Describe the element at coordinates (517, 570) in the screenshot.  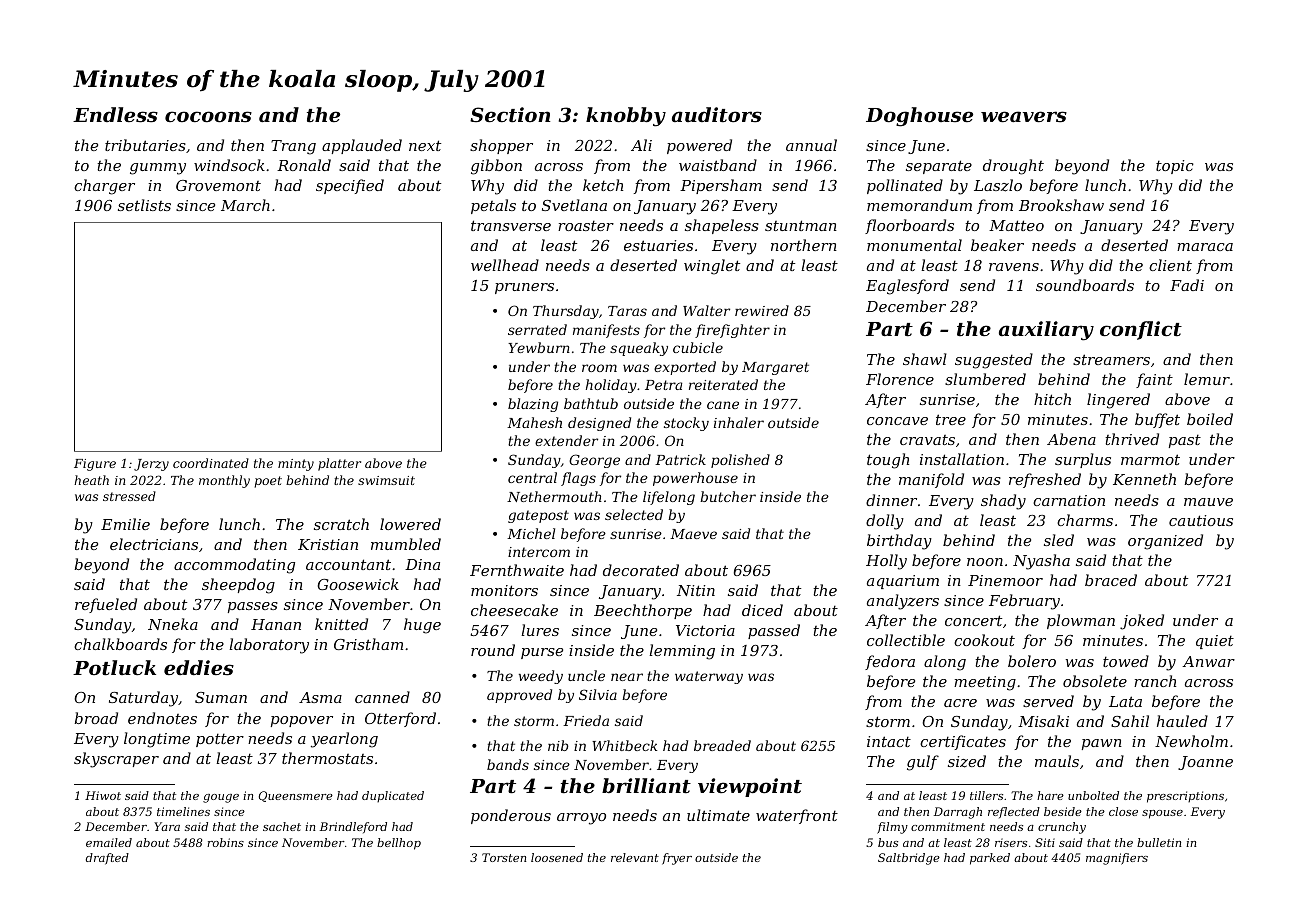
I see `Fernthwaite` at that location.
